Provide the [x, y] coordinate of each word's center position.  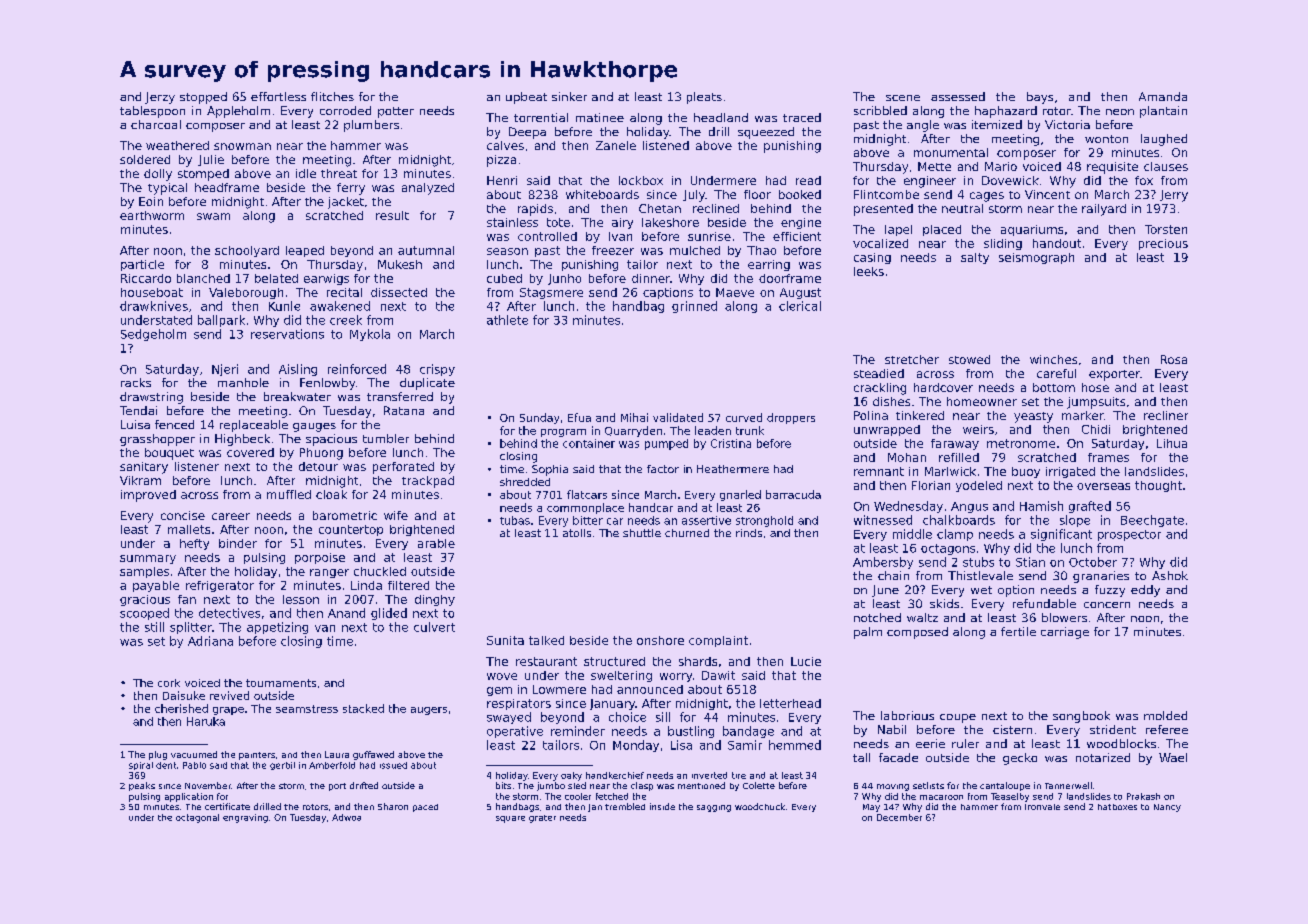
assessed [958, 96]
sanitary [144, 468]
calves [505, 145]
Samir [745, 745]
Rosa [1174, 359]
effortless [278, 96]
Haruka [206, 721]
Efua [579, 417]
